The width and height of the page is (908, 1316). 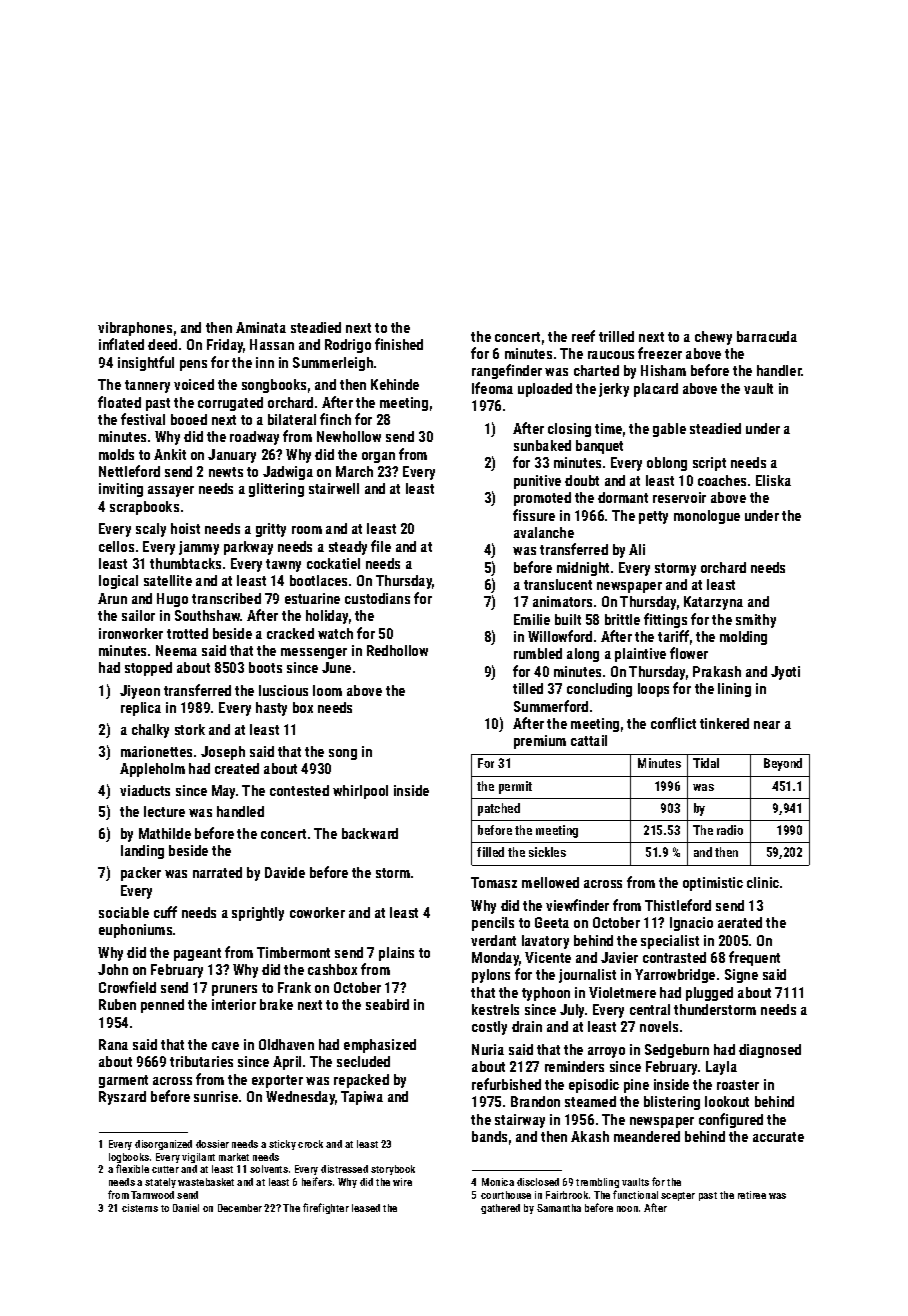 I want to click on lining, so click(x=734, y=690).
